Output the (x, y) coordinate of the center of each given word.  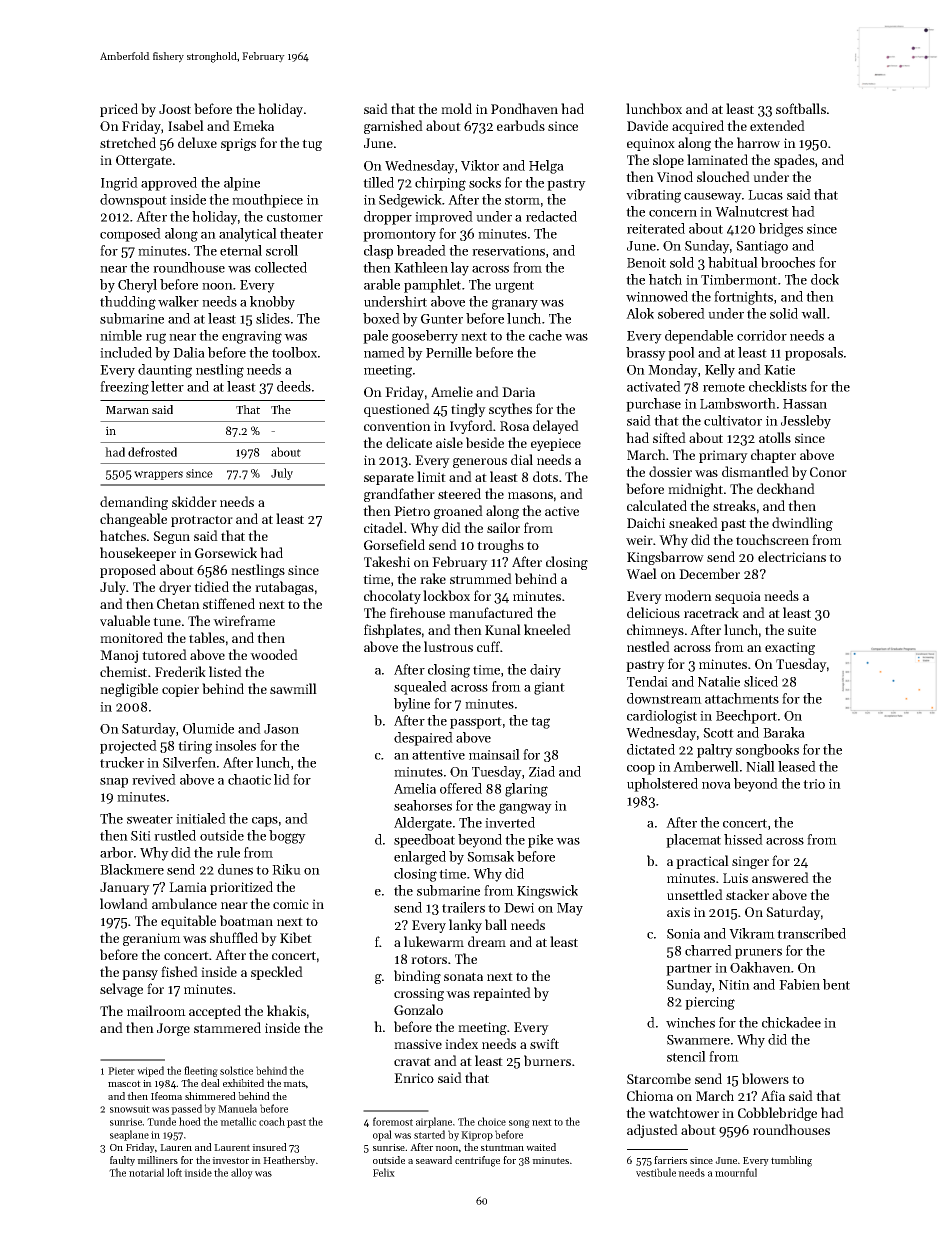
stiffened (229, 603)
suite (802, 630)
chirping (440, 184)
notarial (146, 1172)
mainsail (494, 754)
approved (169, 184)
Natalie (719, 681)
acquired (698, 127)
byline (412, 705)
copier (180, 690)
